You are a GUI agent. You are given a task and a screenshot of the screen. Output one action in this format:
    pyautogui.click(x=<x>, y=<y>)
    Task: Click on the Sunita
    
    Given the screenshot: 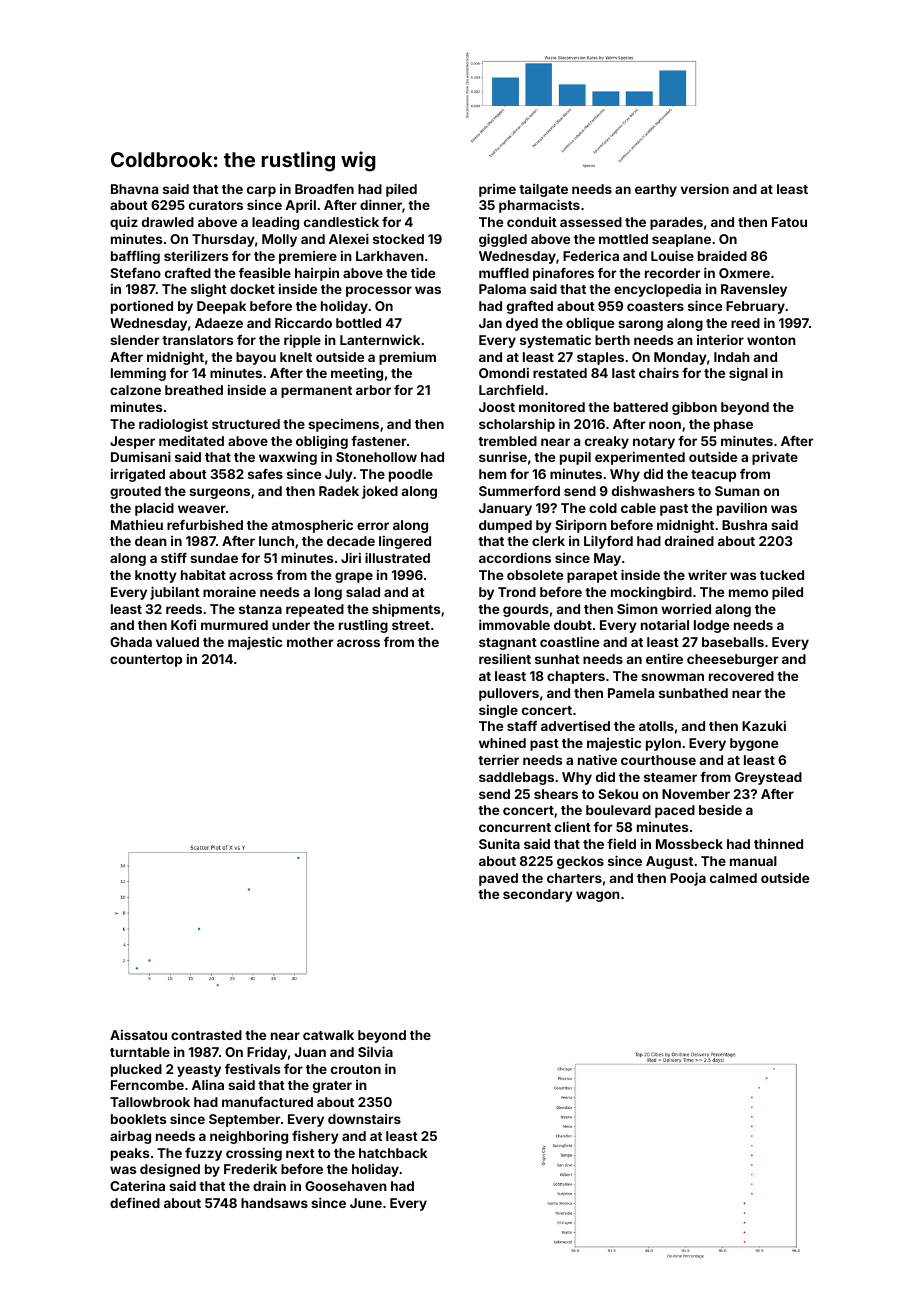 What is the action you would take?
    pyautogui.click(x=499, y=844)
